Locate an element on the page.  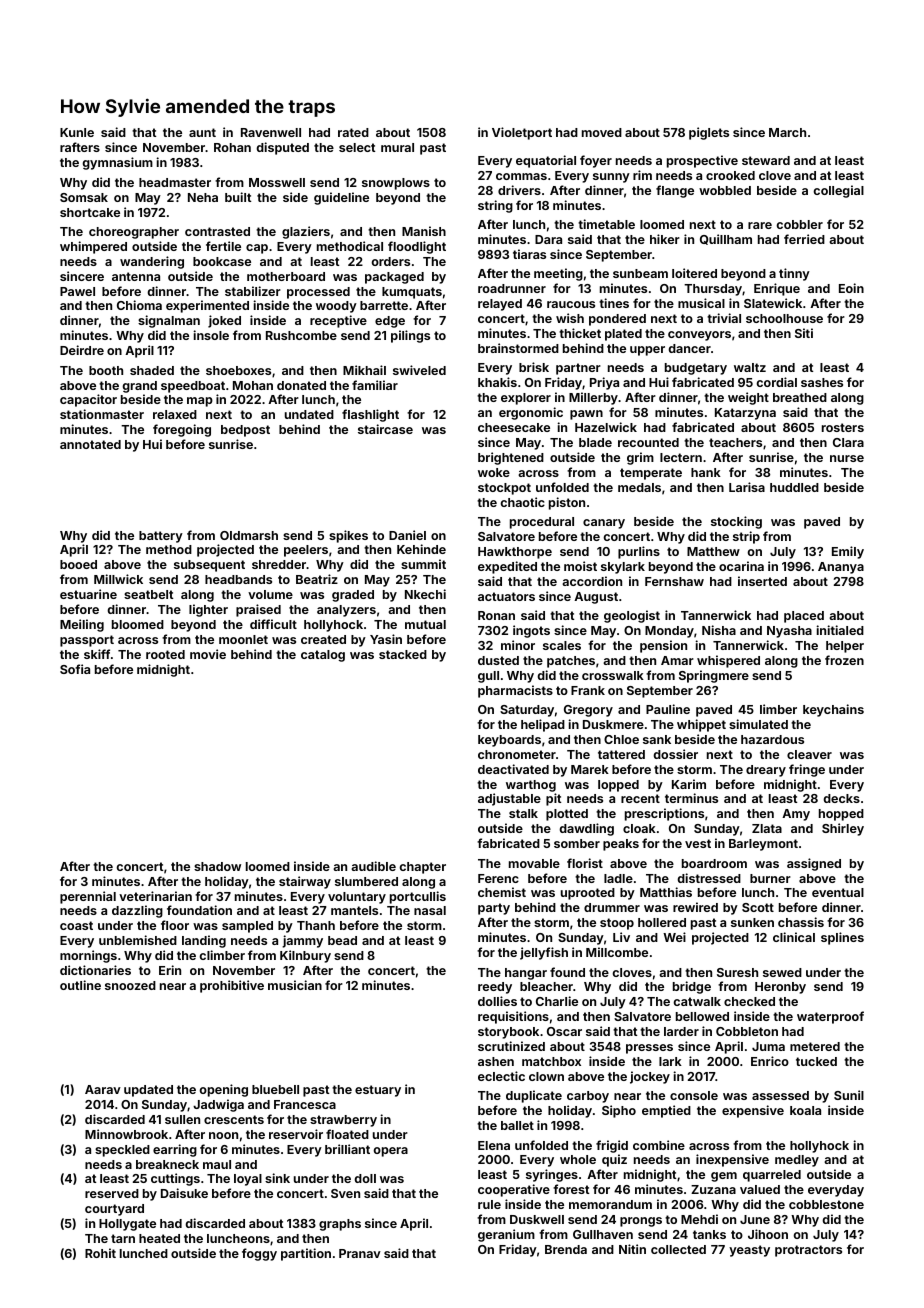
reedy is located at coordinates (495, 988).
